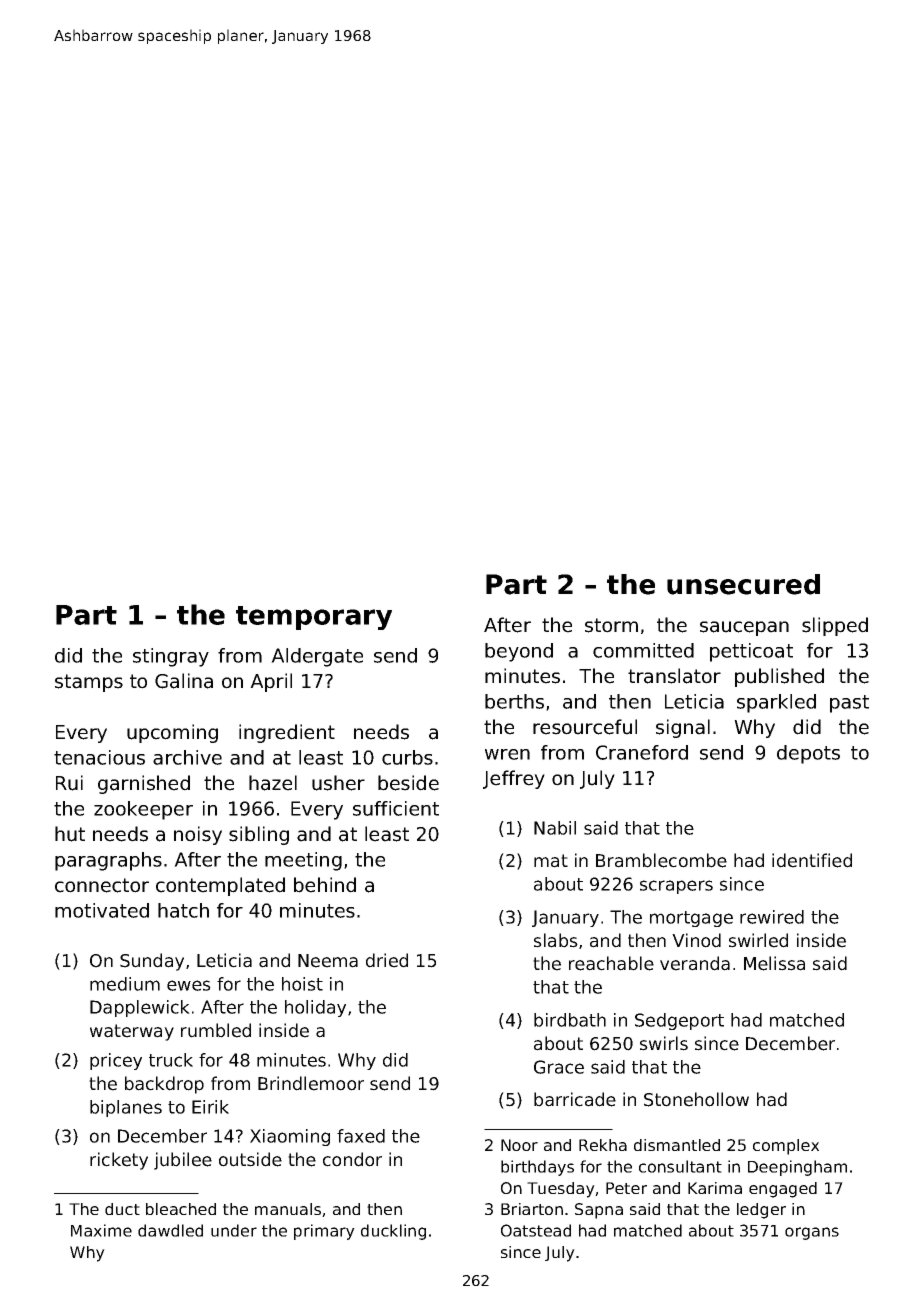 The width and height of the document is (924, 1314). I want to click on Brindlemoor, so click(311, 1083).
